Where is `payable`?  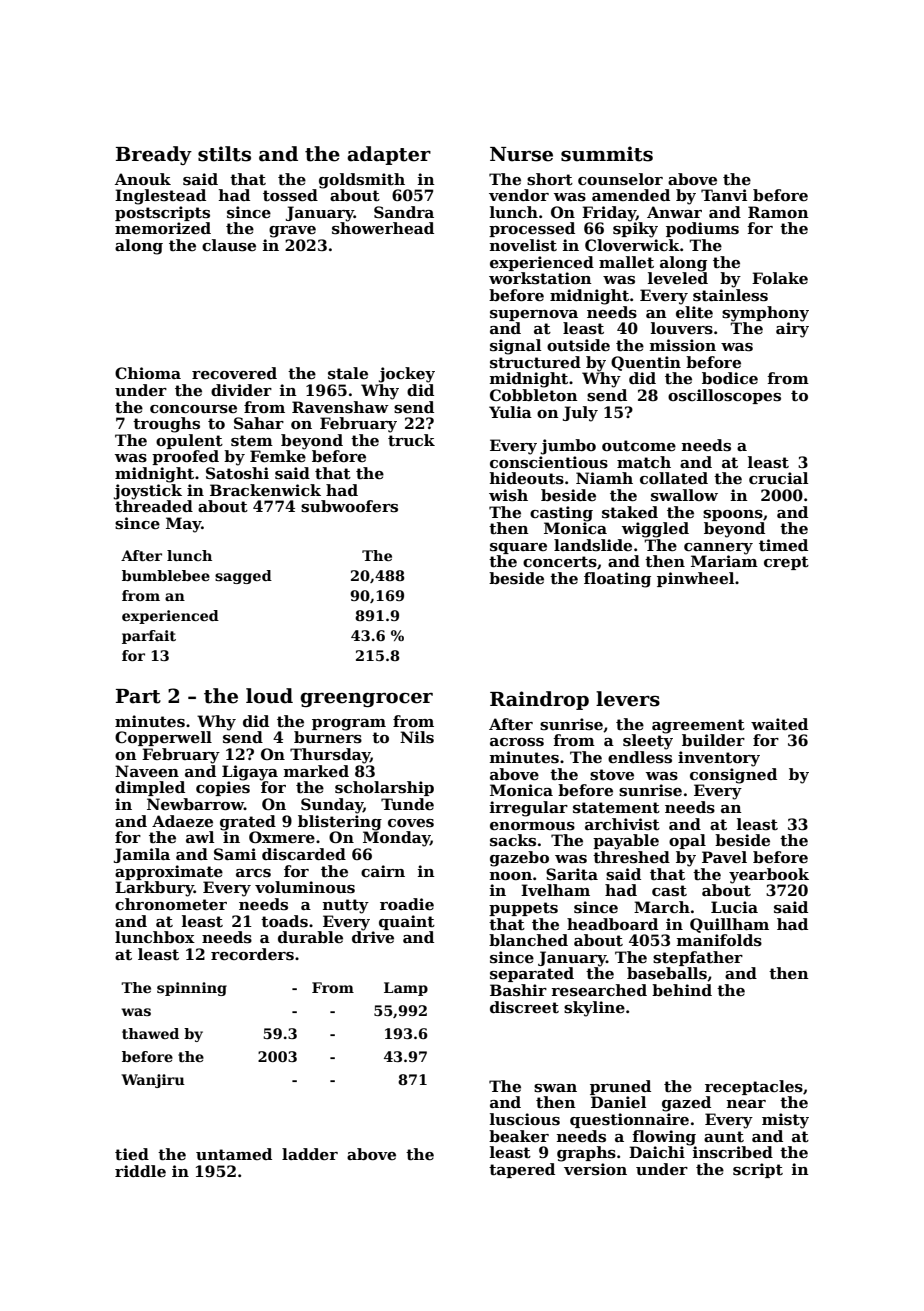 payable is located at coordinates (626, 842).
